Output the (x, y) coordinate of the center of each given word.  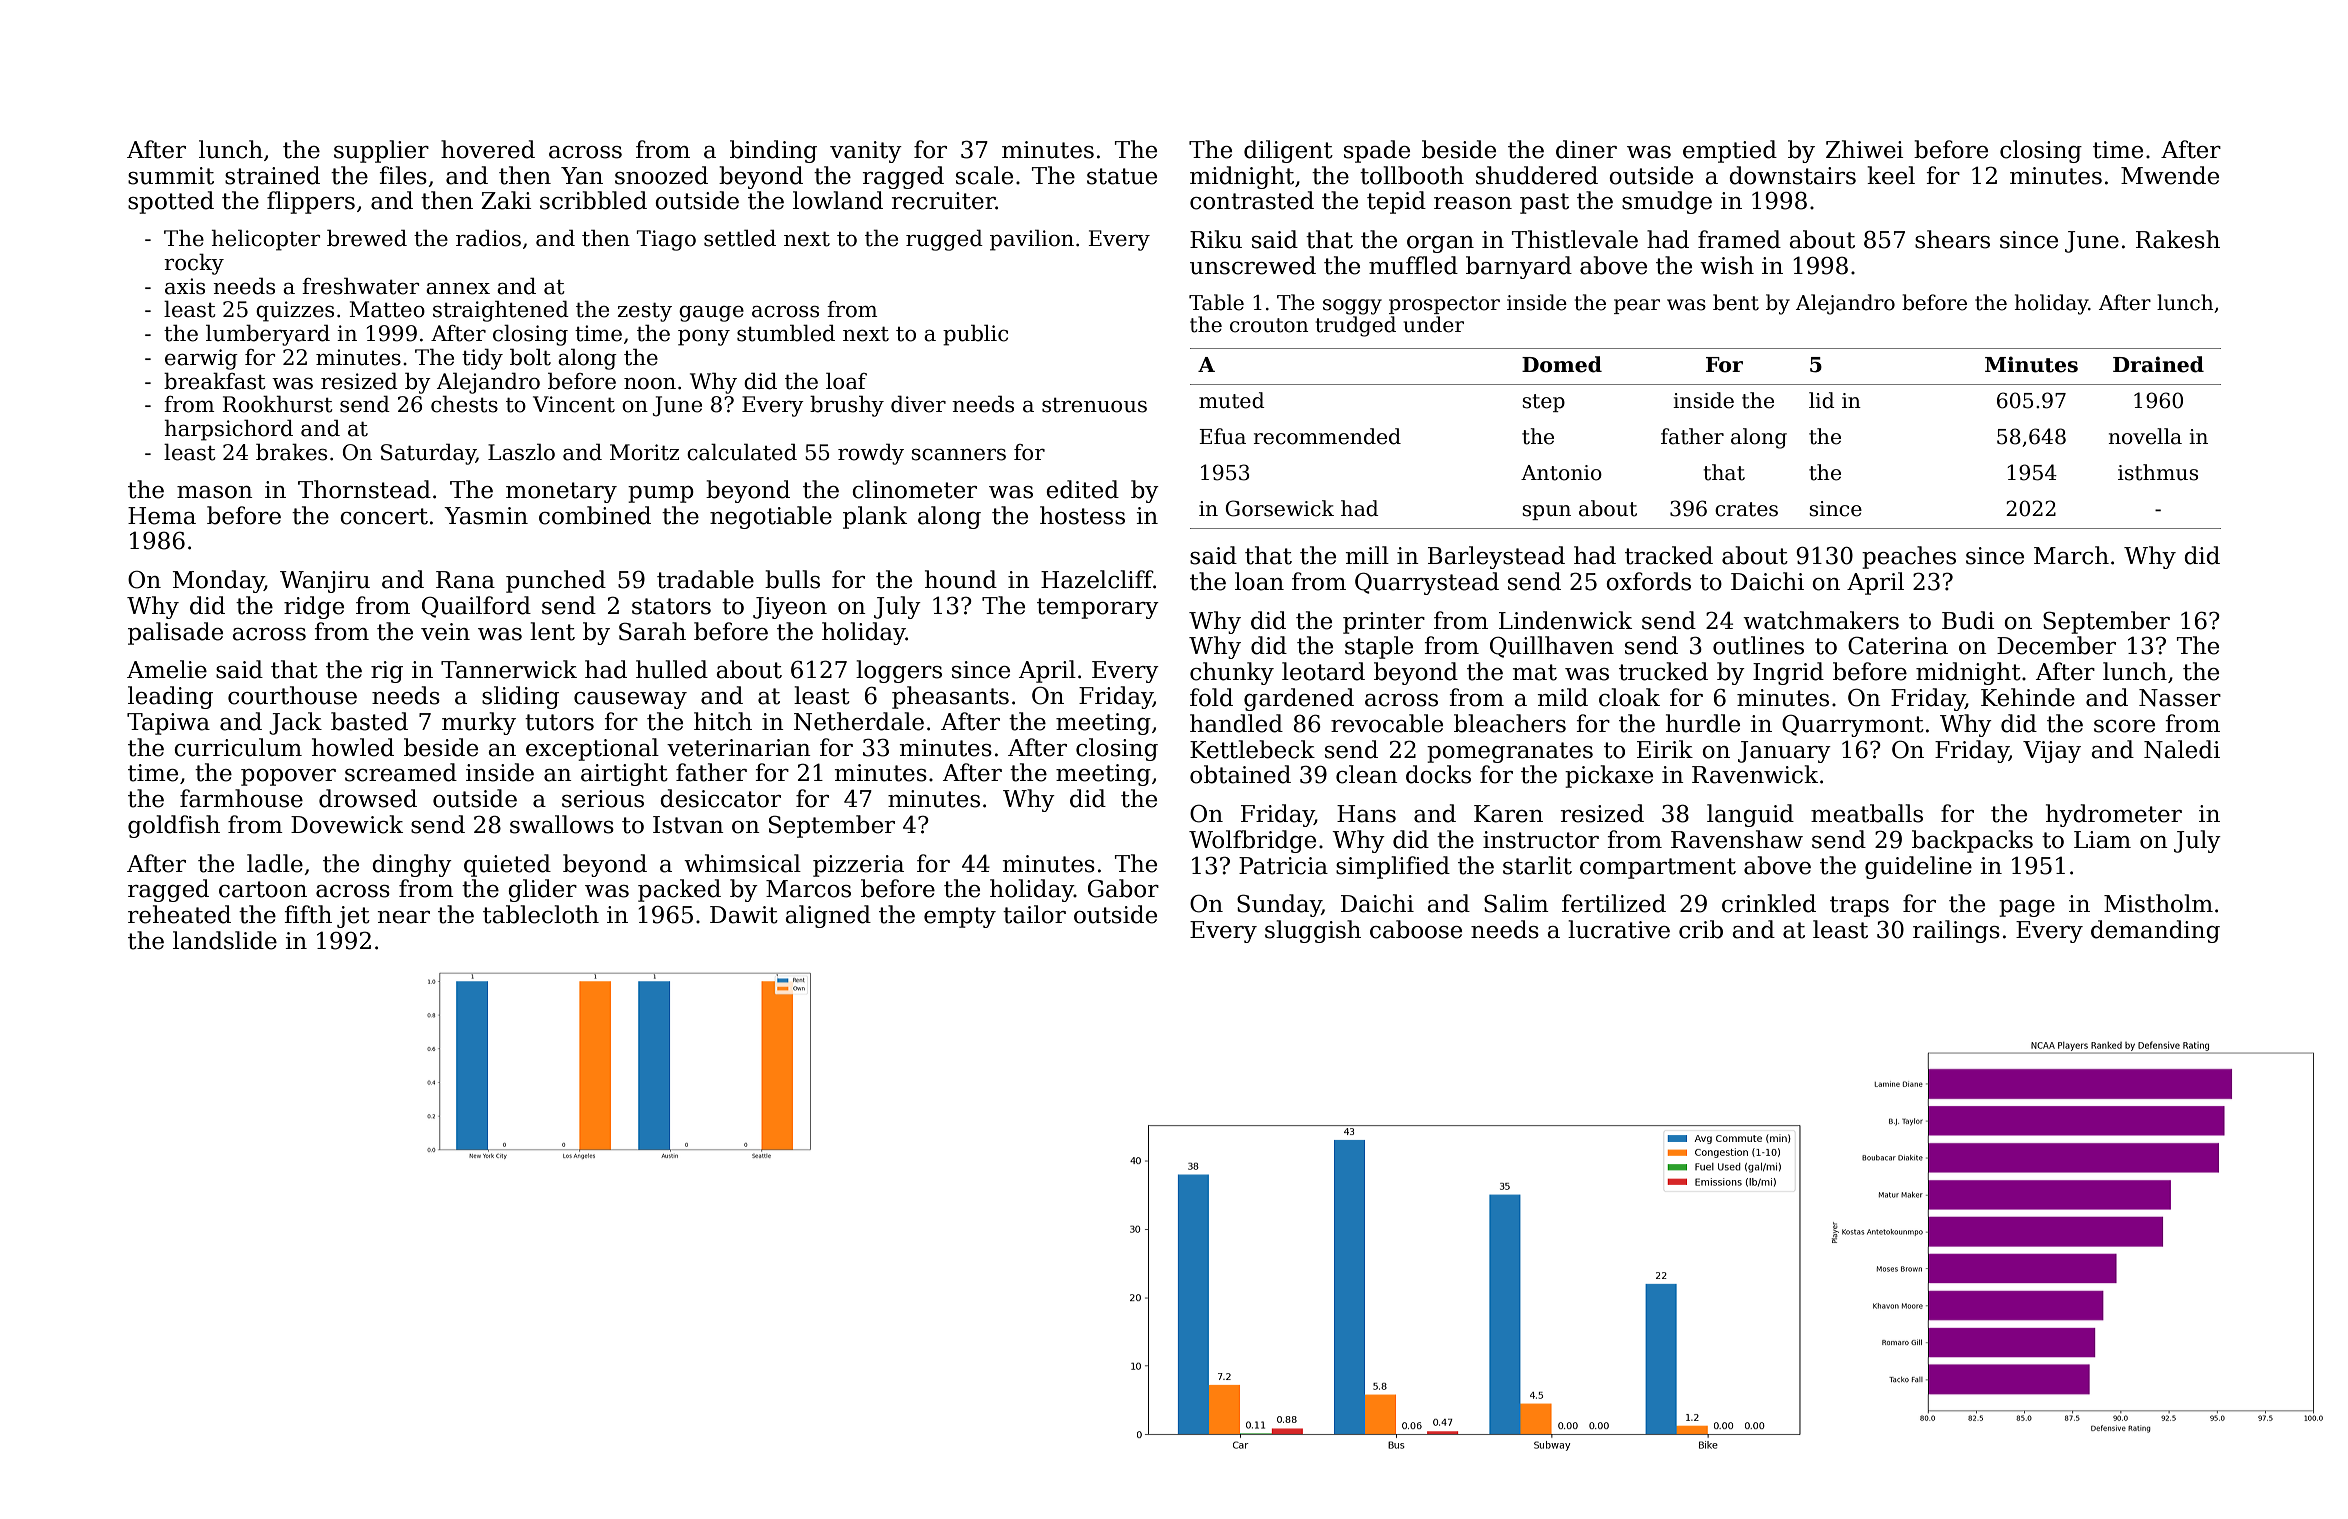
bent (1736, 302)
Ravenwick (1755, 774)
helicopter (266, 240)
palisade (175, 633)
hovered (488, 149)
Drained (2158, 364)
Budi (1968, 620)
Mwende (2170, 175)
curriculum (238, 747)
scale (984, 175)
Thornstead (364, 489)
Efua (1222, 436)
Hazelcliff (1097, 579)
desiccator (720, 798)
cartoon (263, 889)
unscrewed (1253, 265)
